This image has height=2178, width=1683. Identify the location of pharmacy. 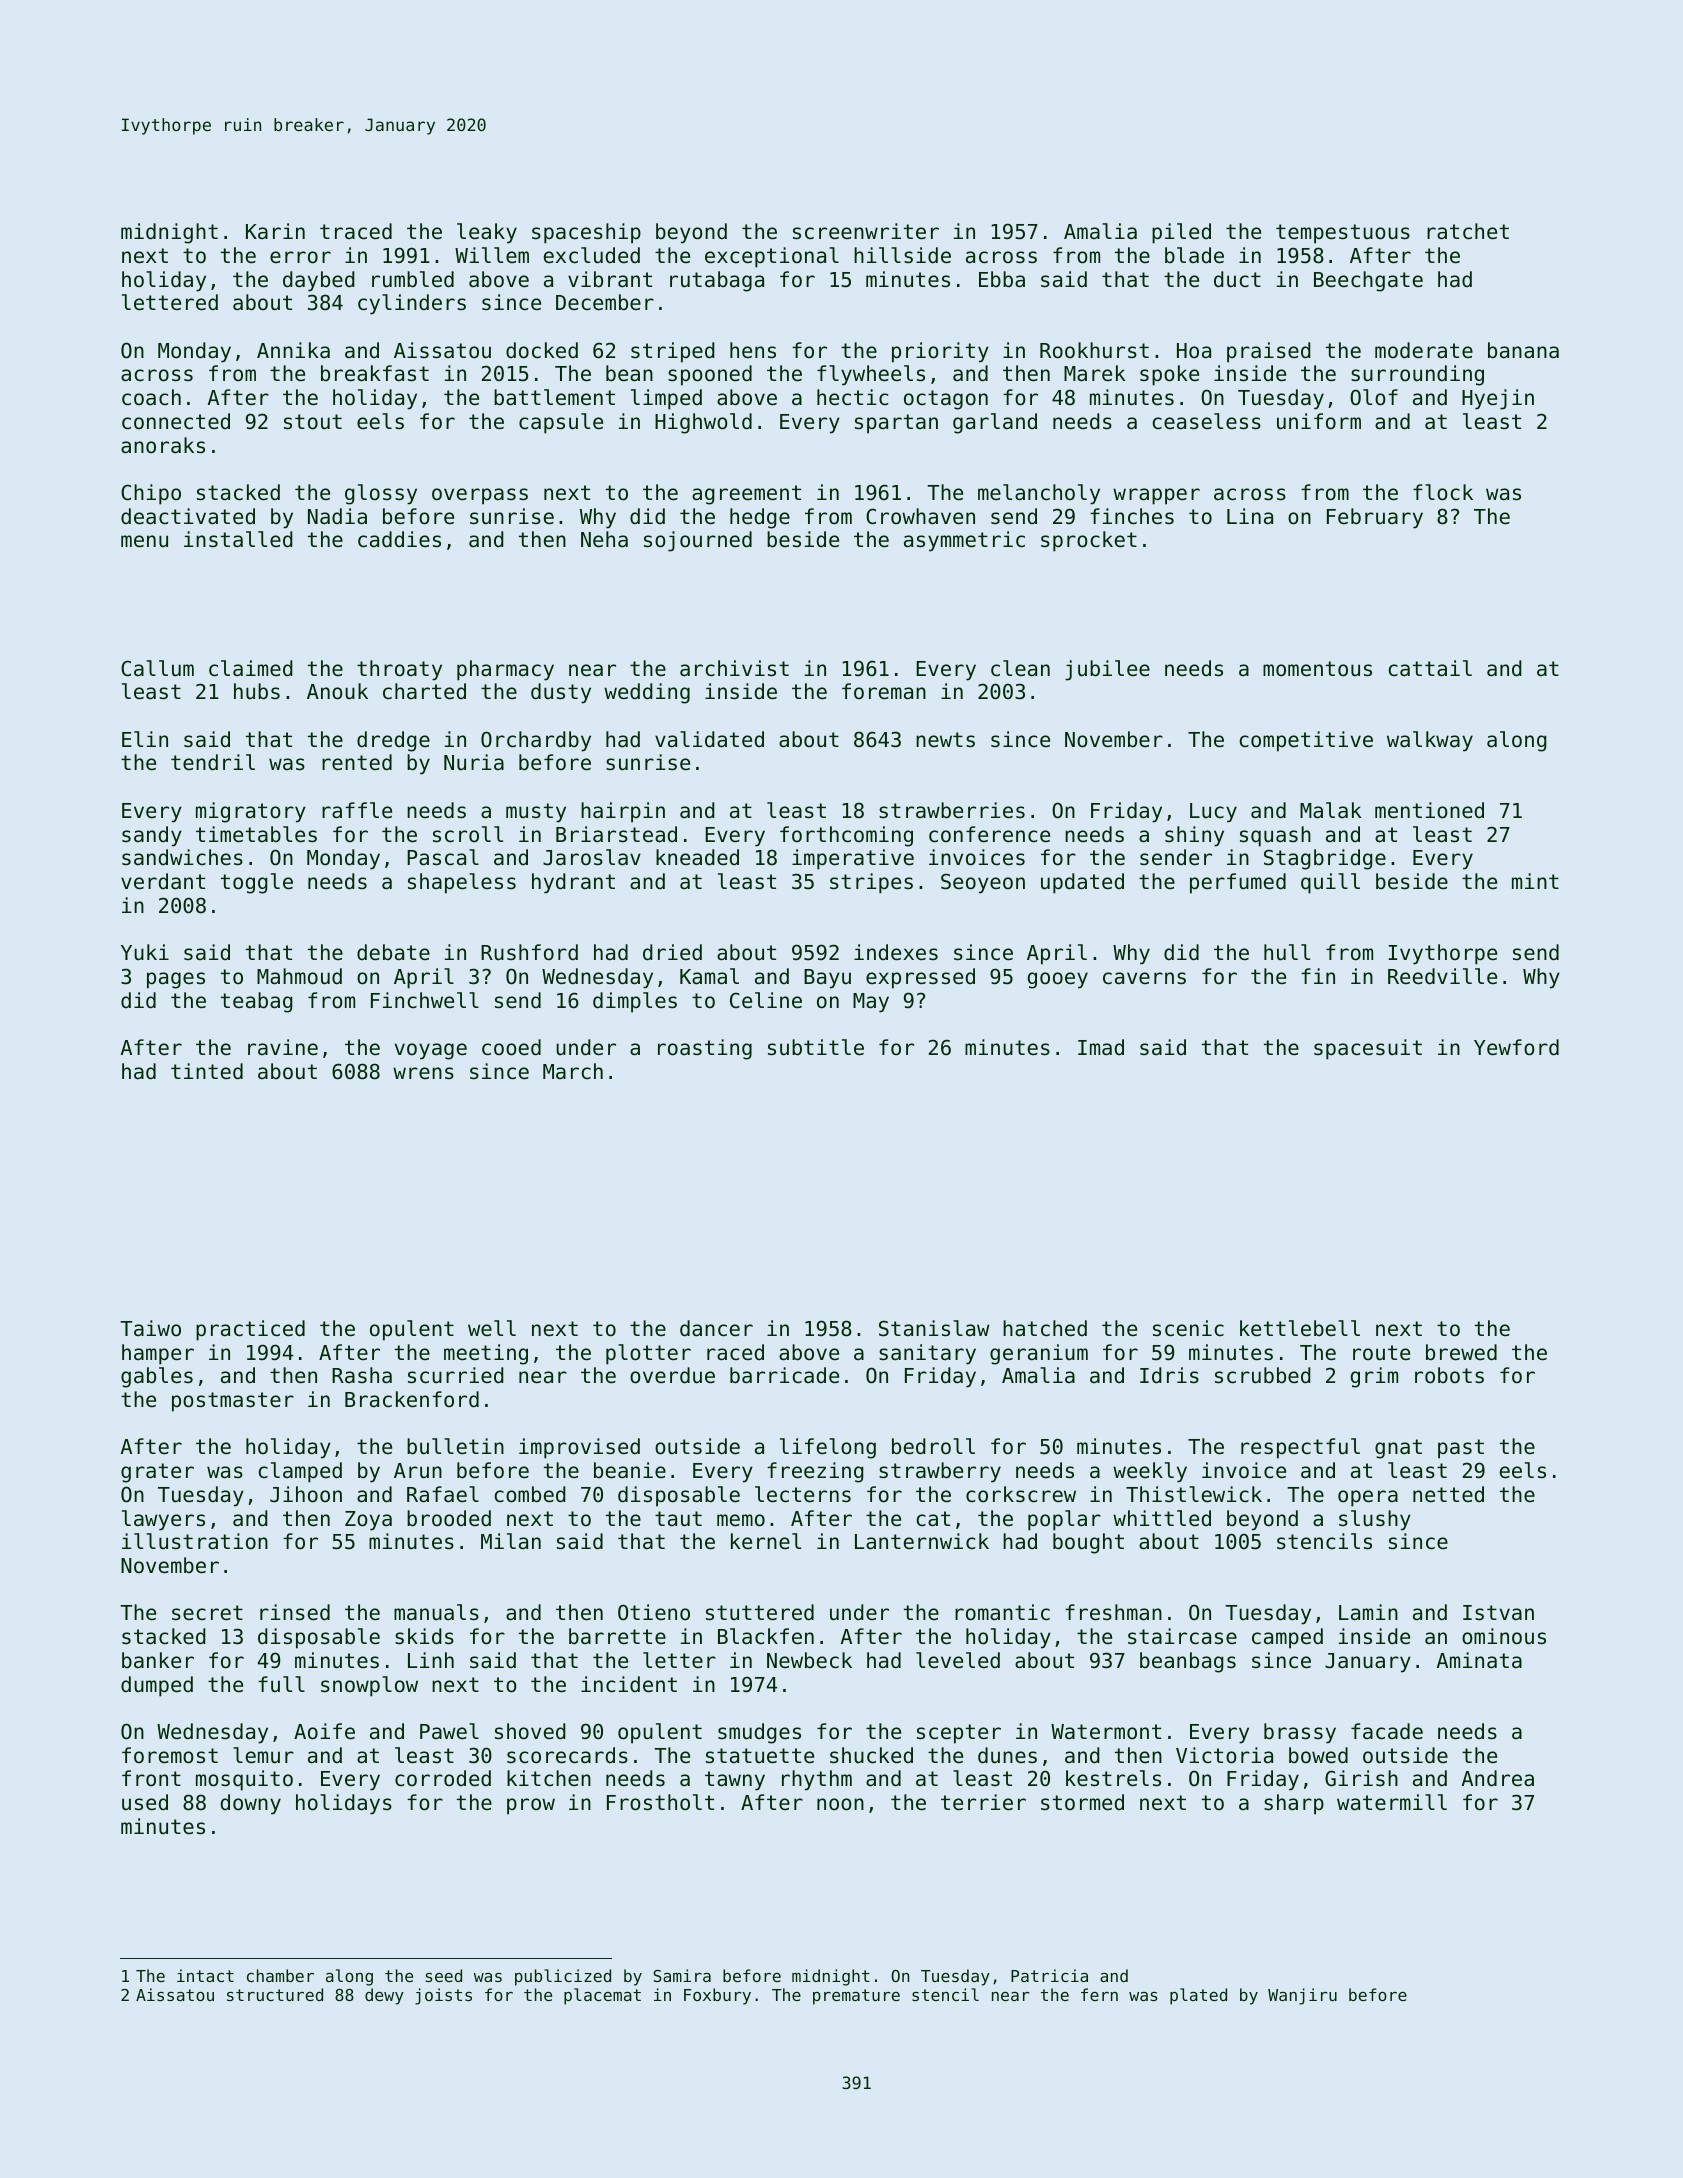
(505, 670).
